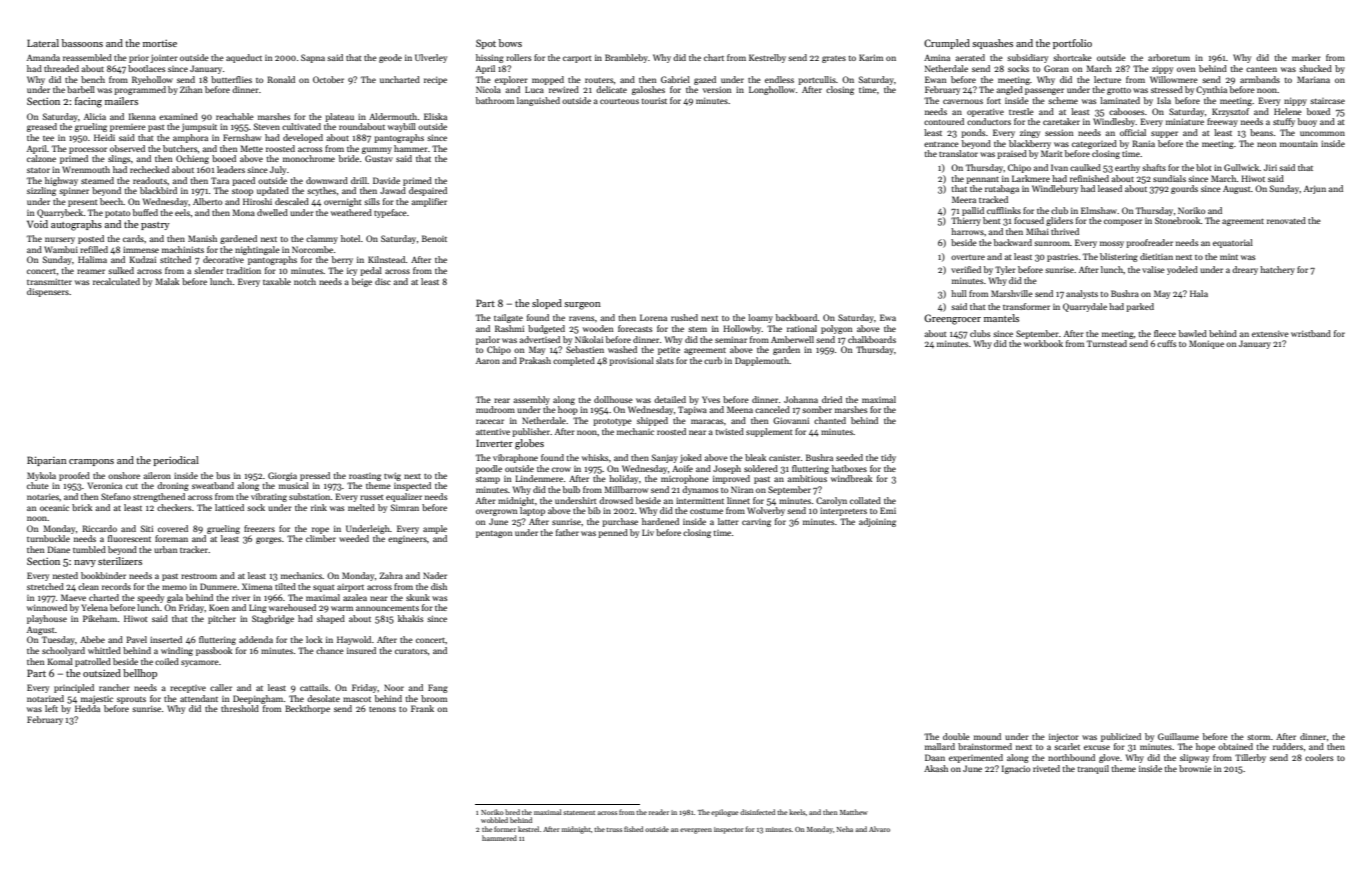 The height and width of the screenshot is (887, 1372). What do you see at coordinates (167, 281) in the screenshot?
I see `Malak` at bounding box center [167, 281].
